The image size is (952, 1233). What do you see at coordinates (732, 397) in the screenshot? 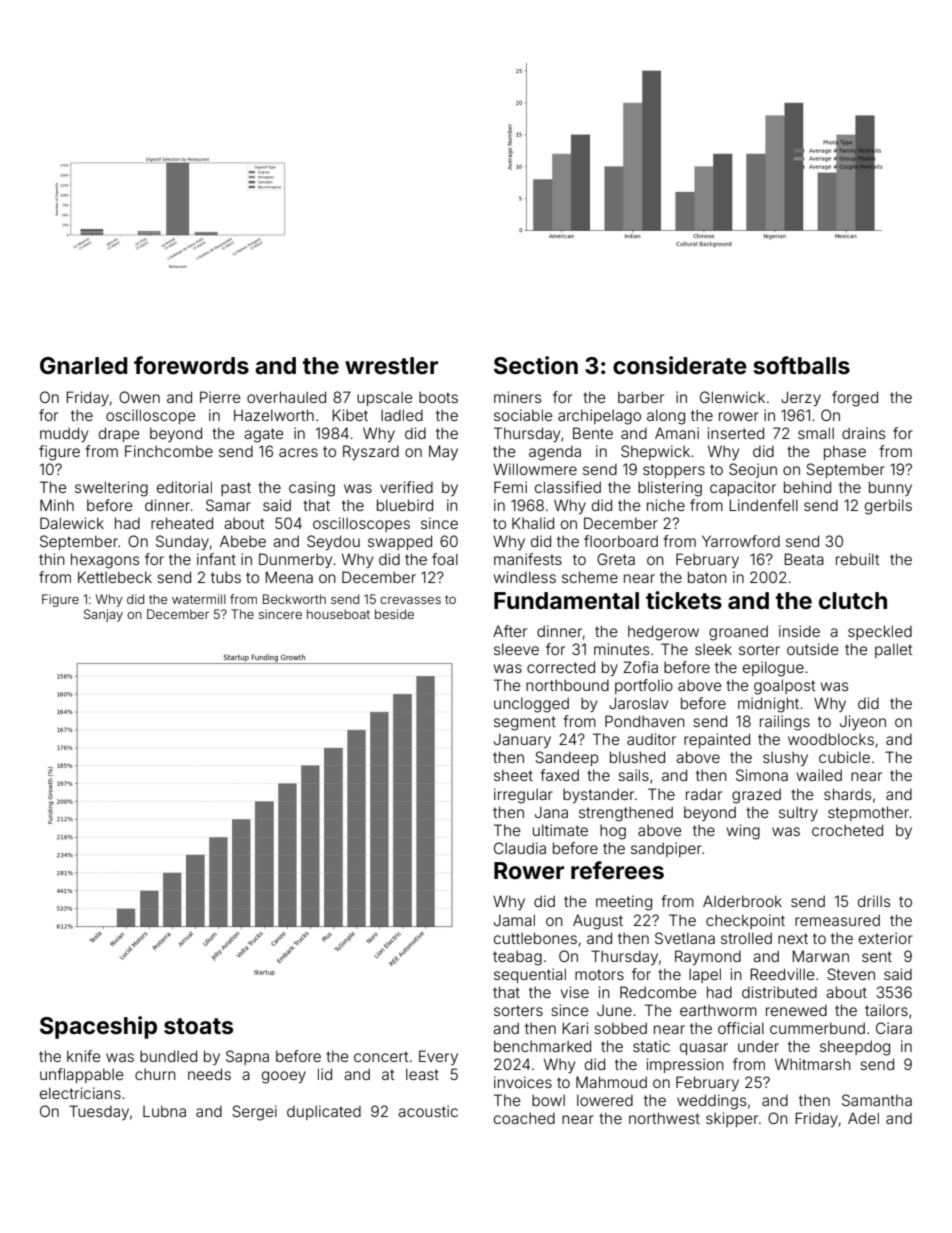
I see `Glenwick` at bounding box center [732, 397].
